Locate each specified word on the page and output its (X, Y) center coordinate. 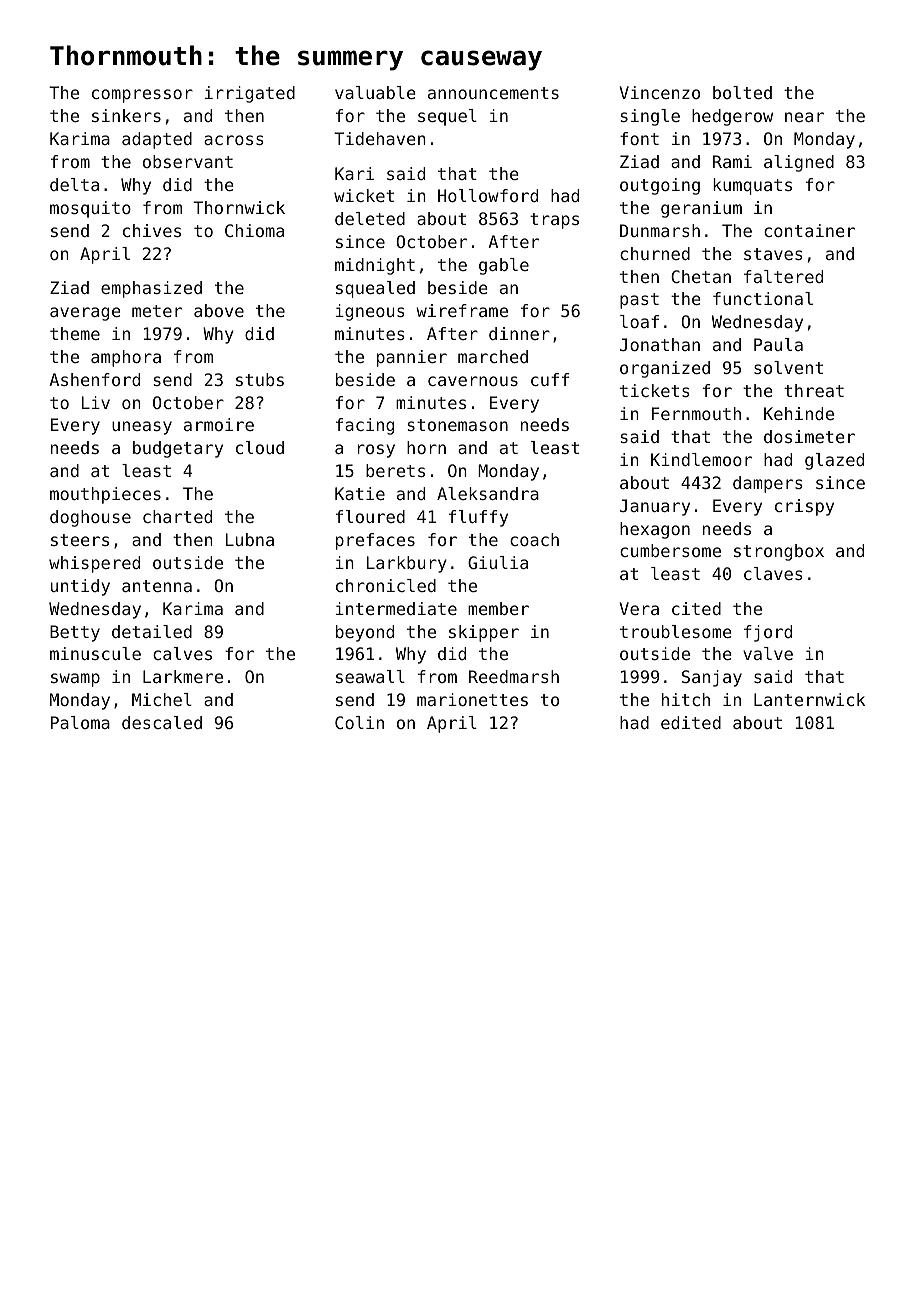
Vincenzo (659, 92)
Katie (360, 493)
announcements (493, 93)
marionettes (472, 699)
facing (365, 426)
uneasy (142, 428)
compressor (142, 96)
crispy (804, 507)
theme (75, 333)
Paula (778, 344)
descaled (162, 722)
